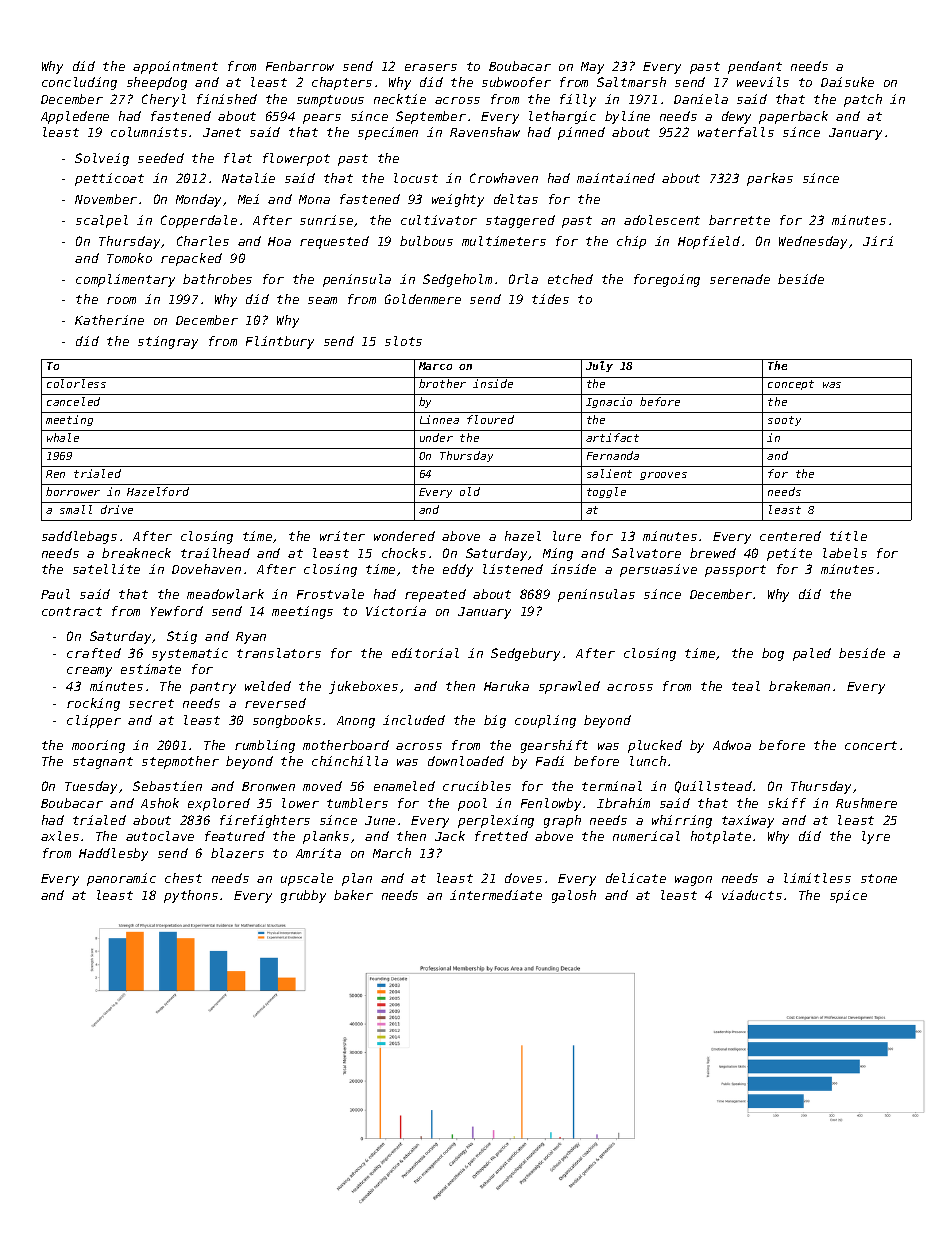  I want to click on canceled, so click(73, 401).
